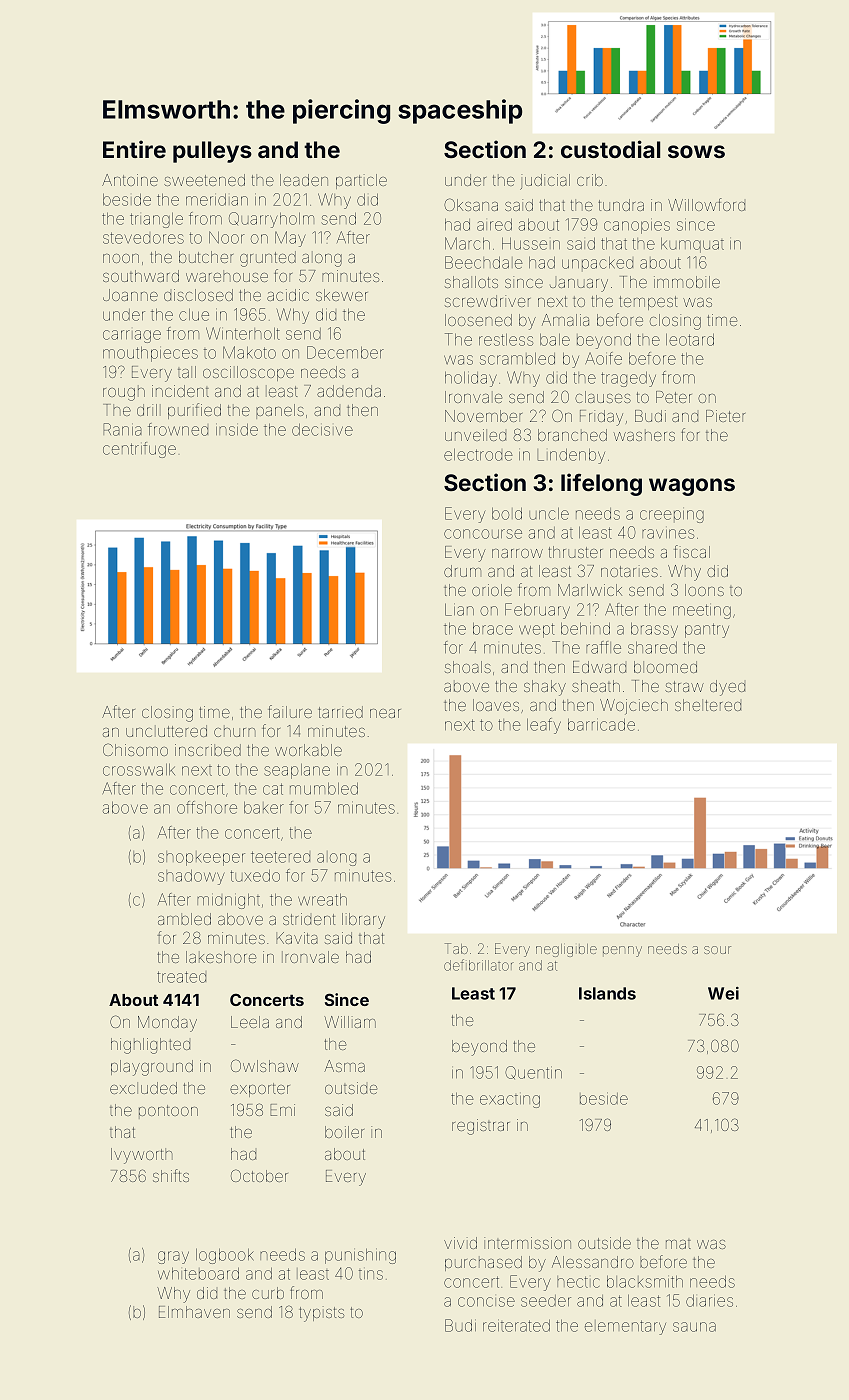  What do you see at coordinates (194, 1312) in the screenshot?
I see `Elmhaven` at bounding box center [194, 1312].
